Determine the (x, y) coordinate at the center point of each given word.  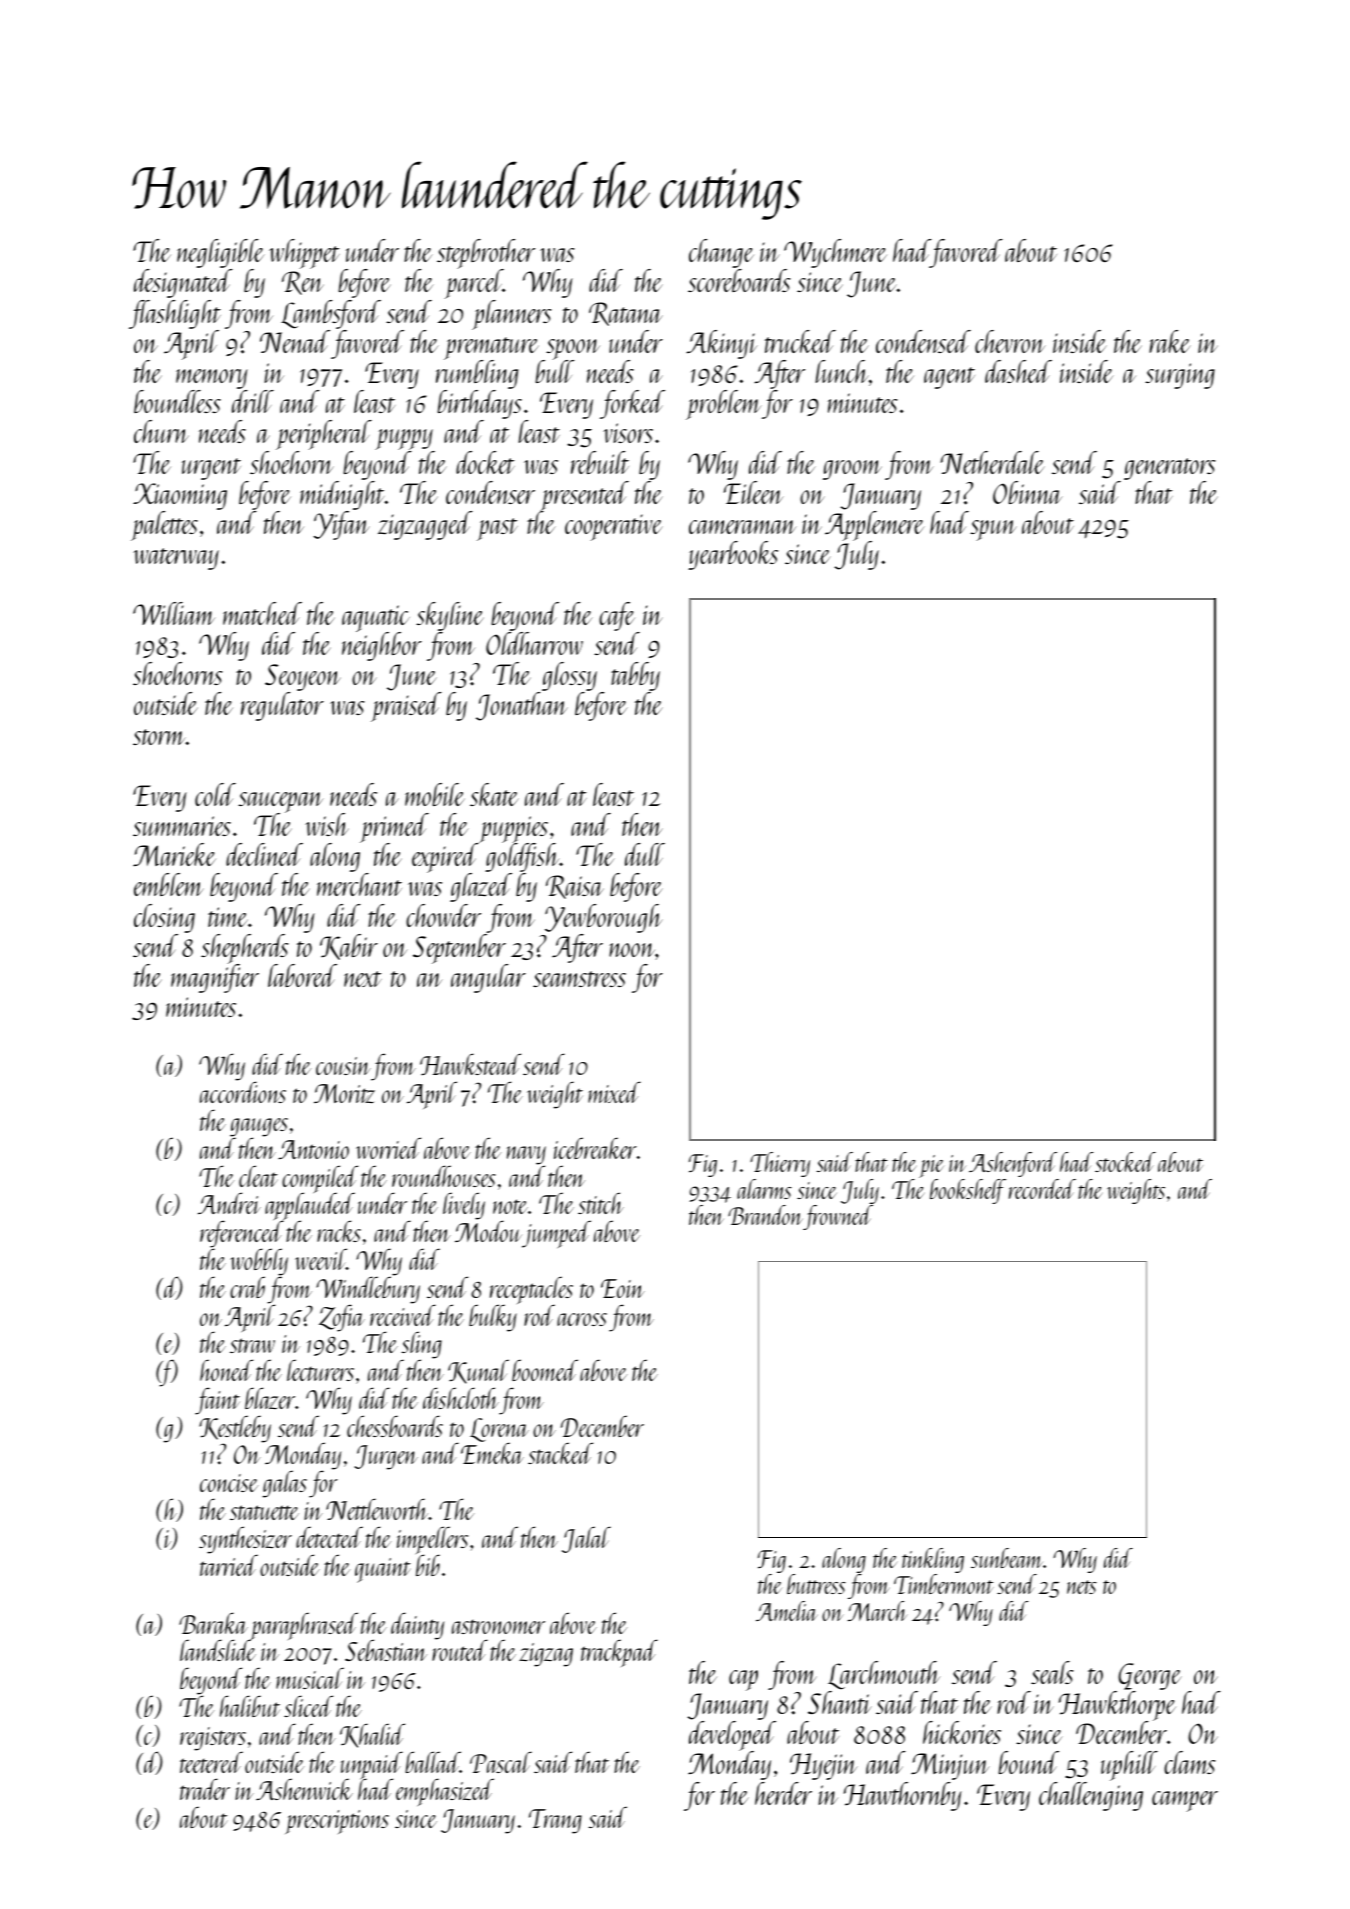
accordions (243, 1092)
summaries (182, 826)
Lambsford (331, 314)
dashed (1018, 371)
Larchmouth (884, 1675)
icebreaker (595, 1148)
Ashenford (1013, 1164)
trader (205, 1789)
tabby (635, 676)
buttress (816, 1584)
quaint (383, 1570)
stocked (1125, 1162)
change (721, 253)
